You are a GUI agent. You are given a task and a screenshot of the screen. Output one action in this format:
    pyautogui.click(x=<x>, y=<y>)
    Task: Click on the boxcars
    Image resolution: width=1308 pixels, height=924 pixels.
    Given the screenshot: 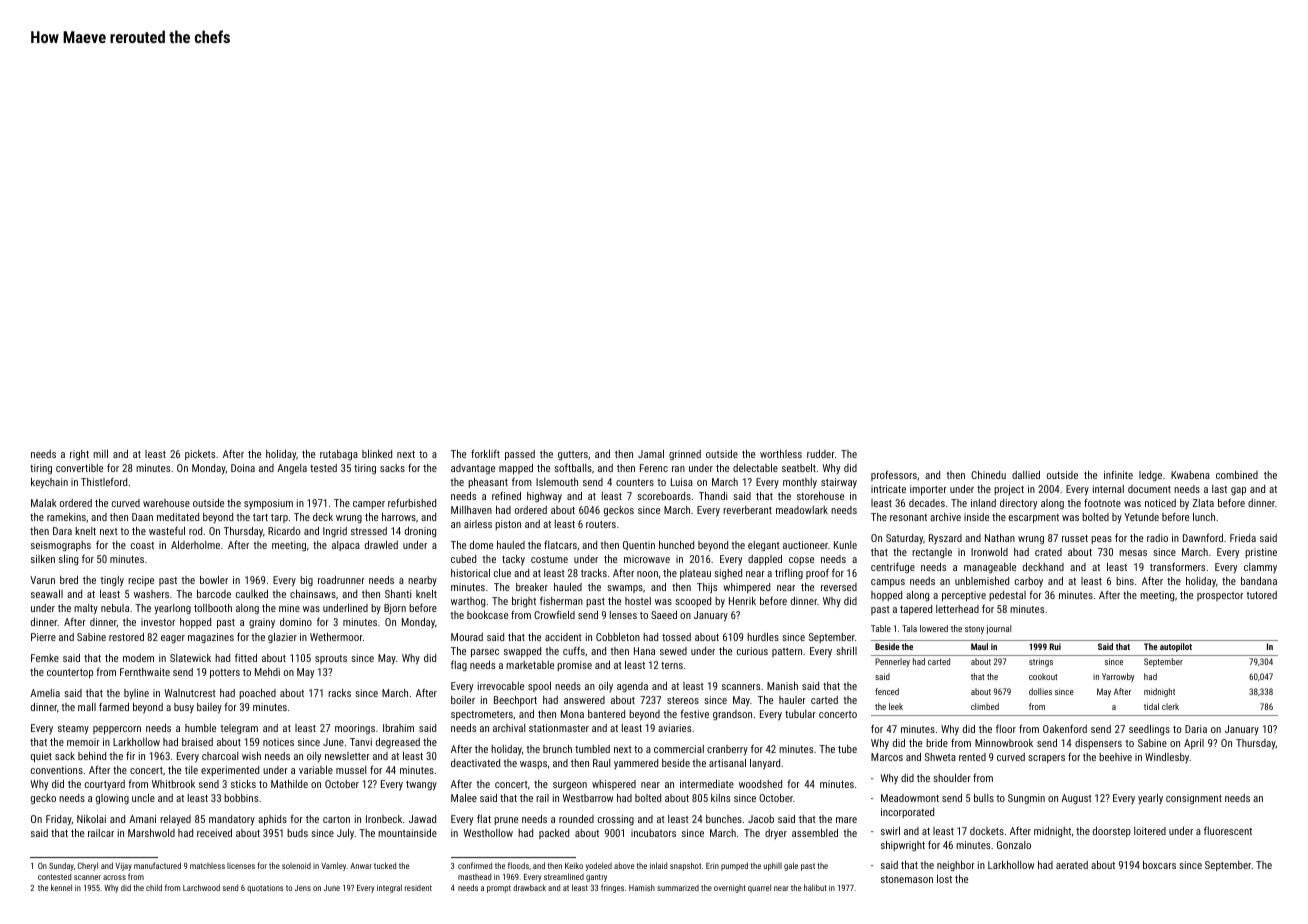 What is the action you would take?
    pyautogui.click(x=1159, y=865)
